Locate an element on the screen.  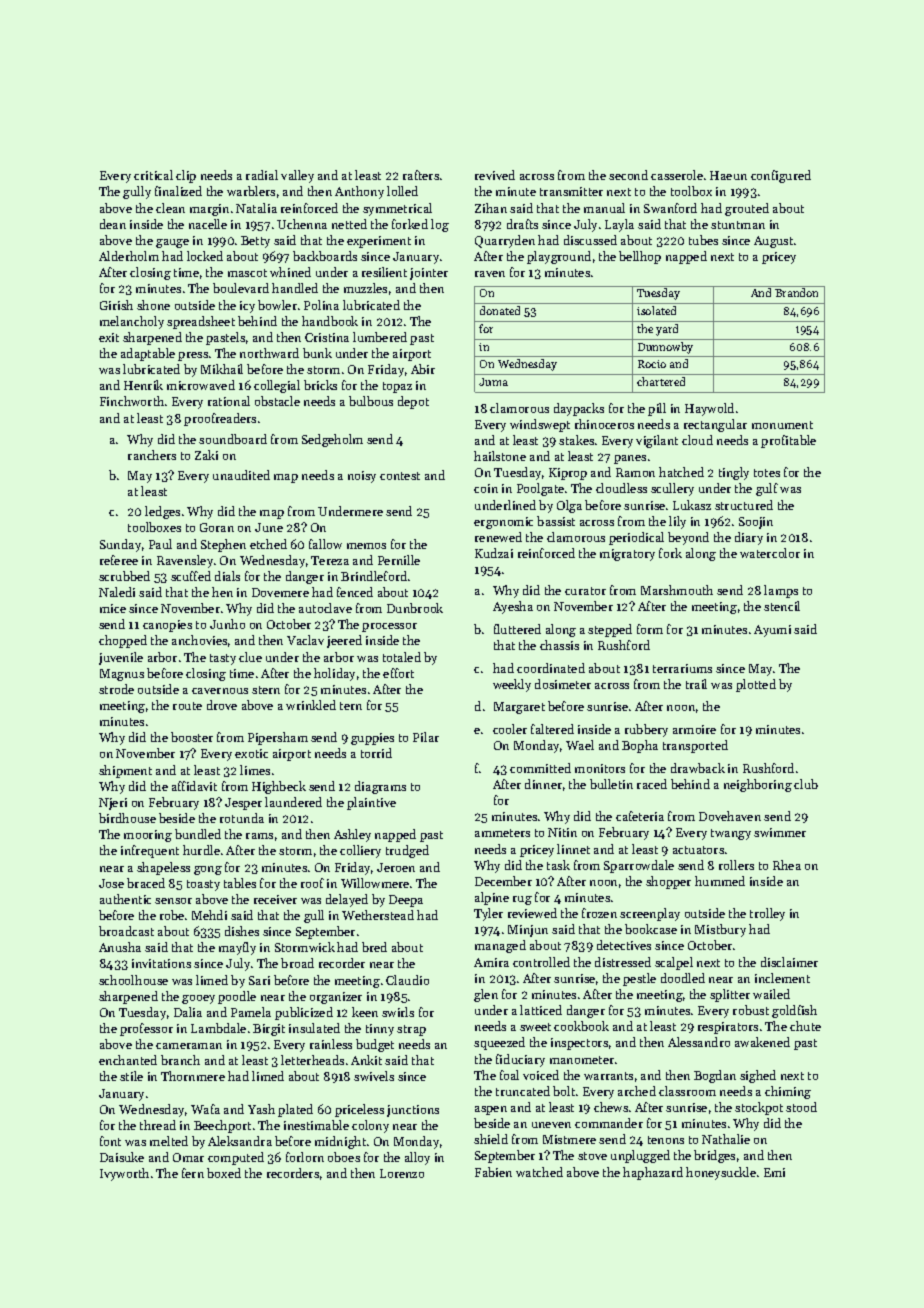
lumbered is located at coordinates (380, 337).
